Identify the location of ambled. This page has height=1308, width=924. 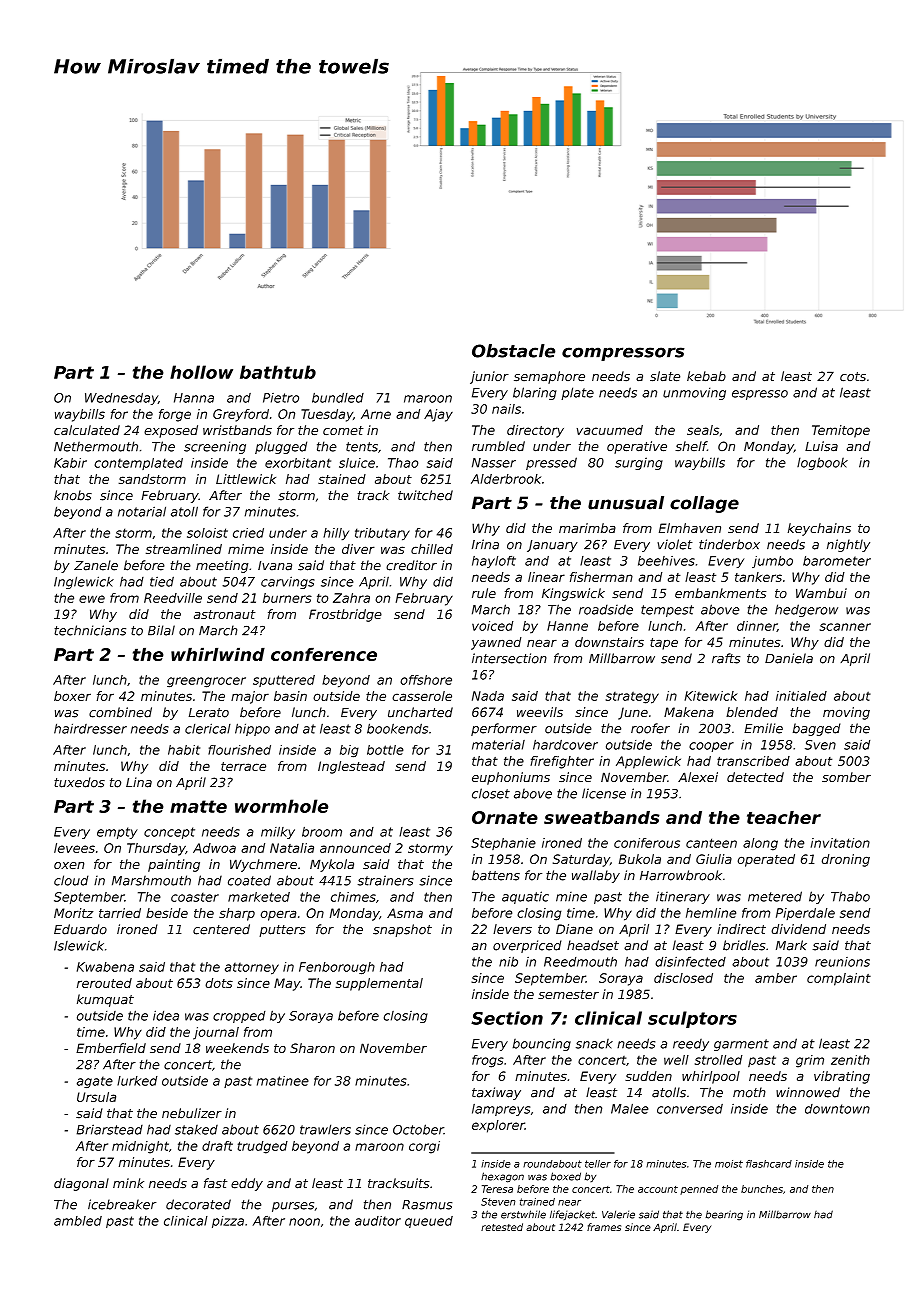
(78, 1221).
